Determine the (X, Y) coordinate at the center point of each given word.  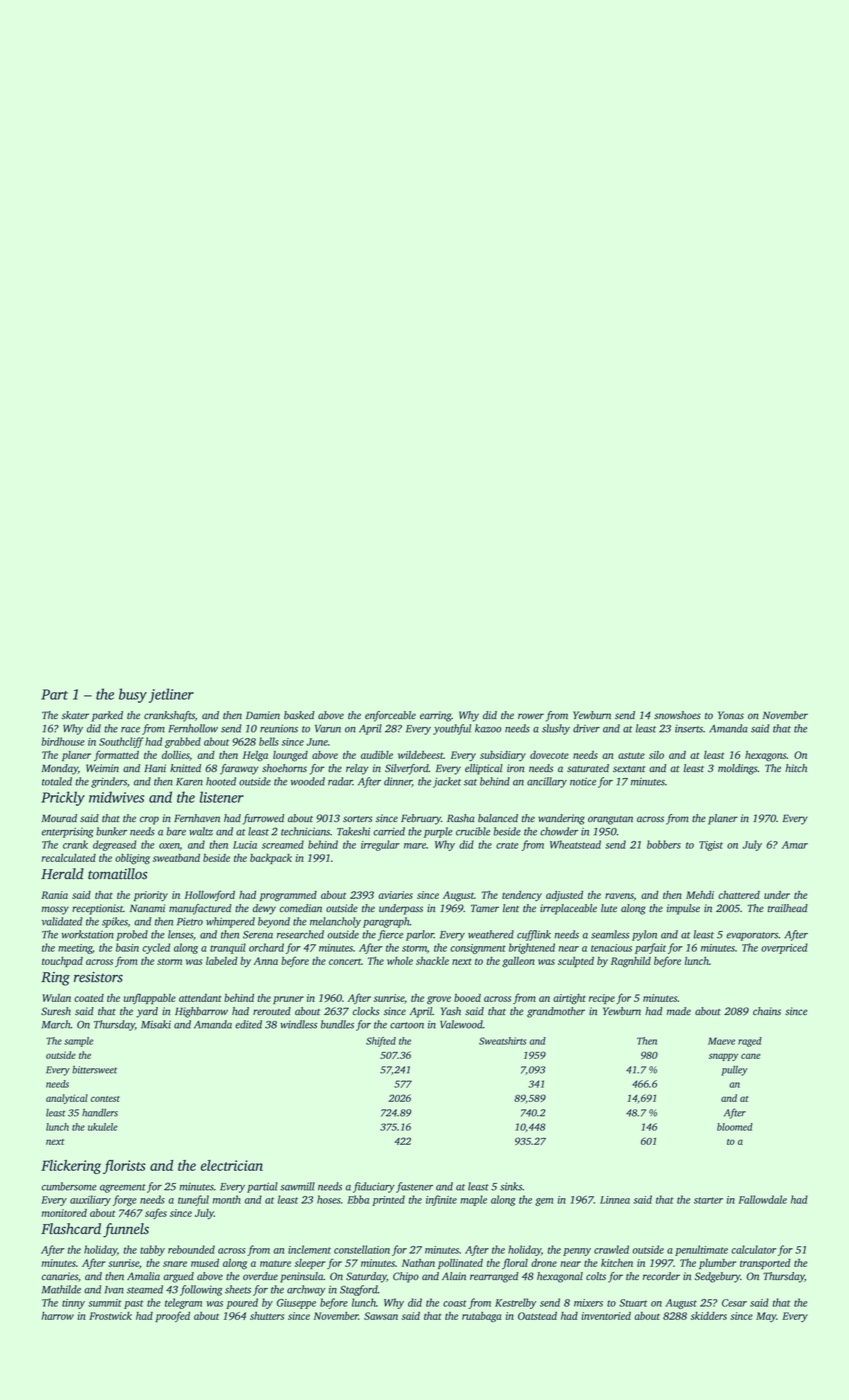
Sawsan (381, 1316)
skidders (709, 1316)
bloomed (735, 1127)
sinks (511, 1186)
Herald (62, 874)
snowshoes (677, 715)
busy (133, 695)
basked (299, 715)
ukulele (103, 1127)
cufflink (534, 935)
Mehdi (700, 895)
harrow (58, 1316)
